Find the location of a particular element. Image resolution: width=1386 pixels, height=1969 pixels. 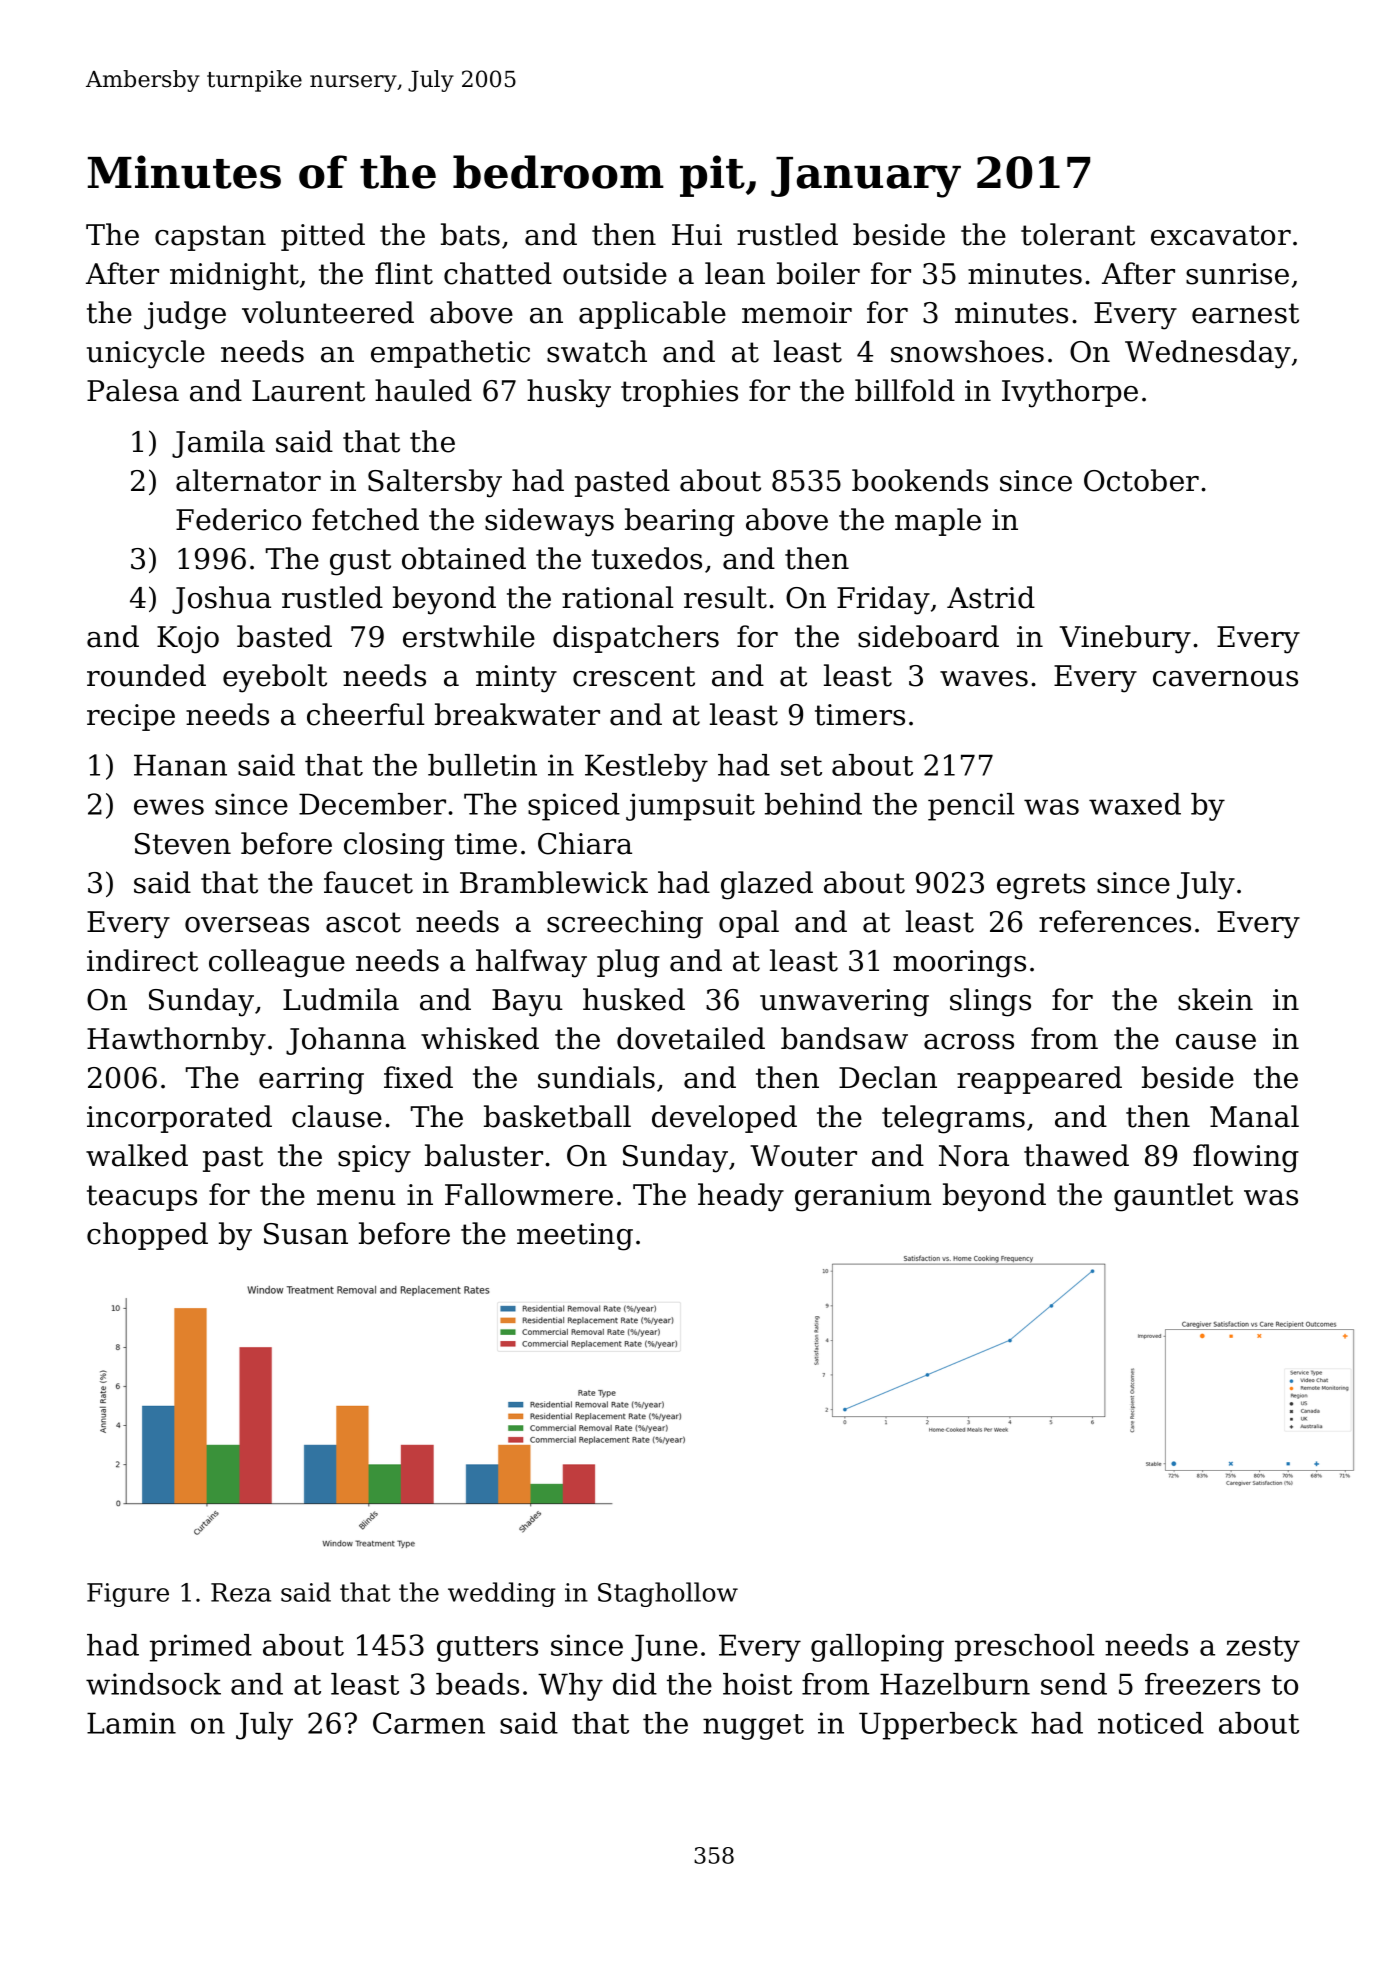

outside is located at coordinates (615, 273).
